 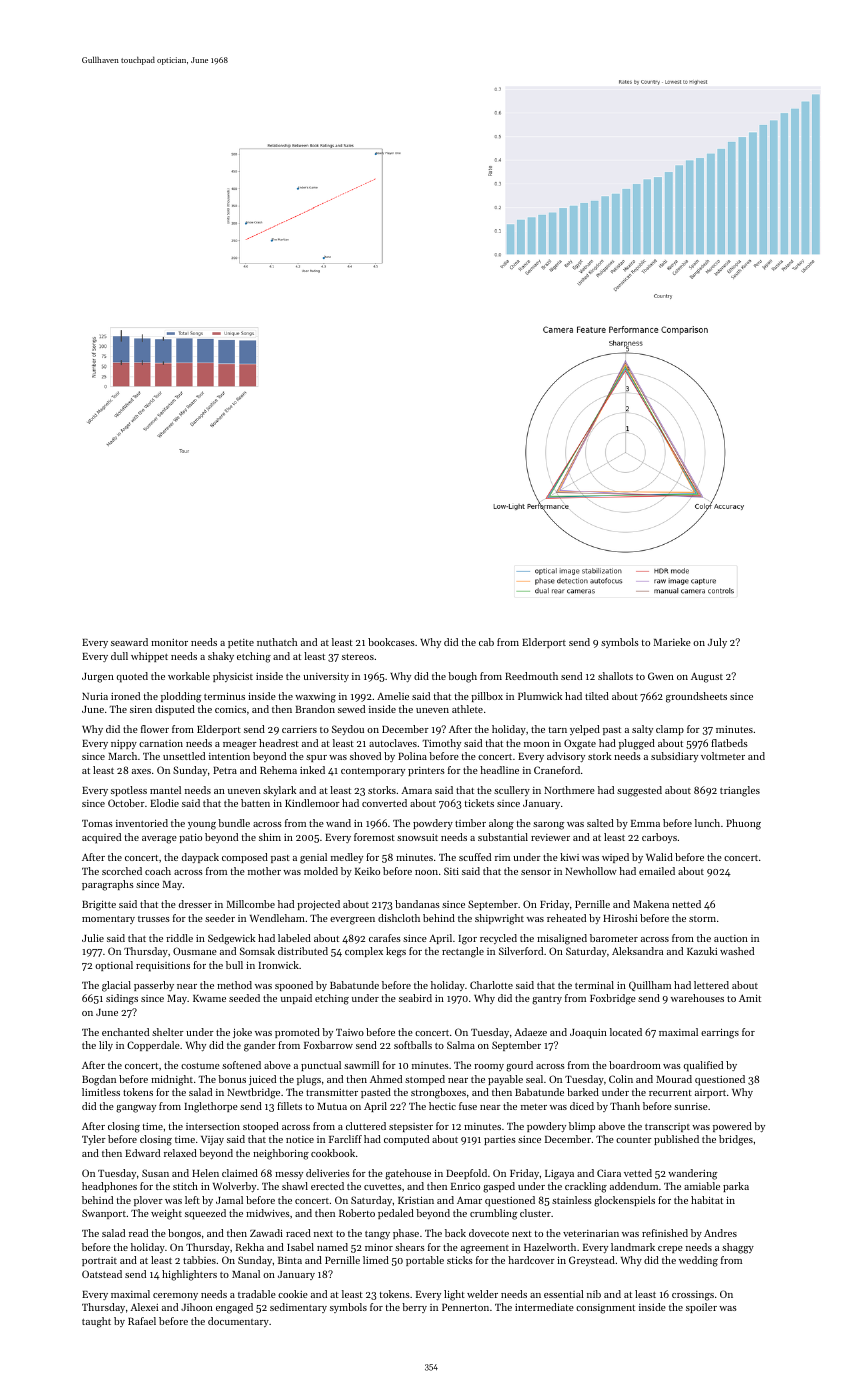 What do you see at coordinates (202, 826) in the screenshot?
I see `young` at bounding box center [202, 826].
